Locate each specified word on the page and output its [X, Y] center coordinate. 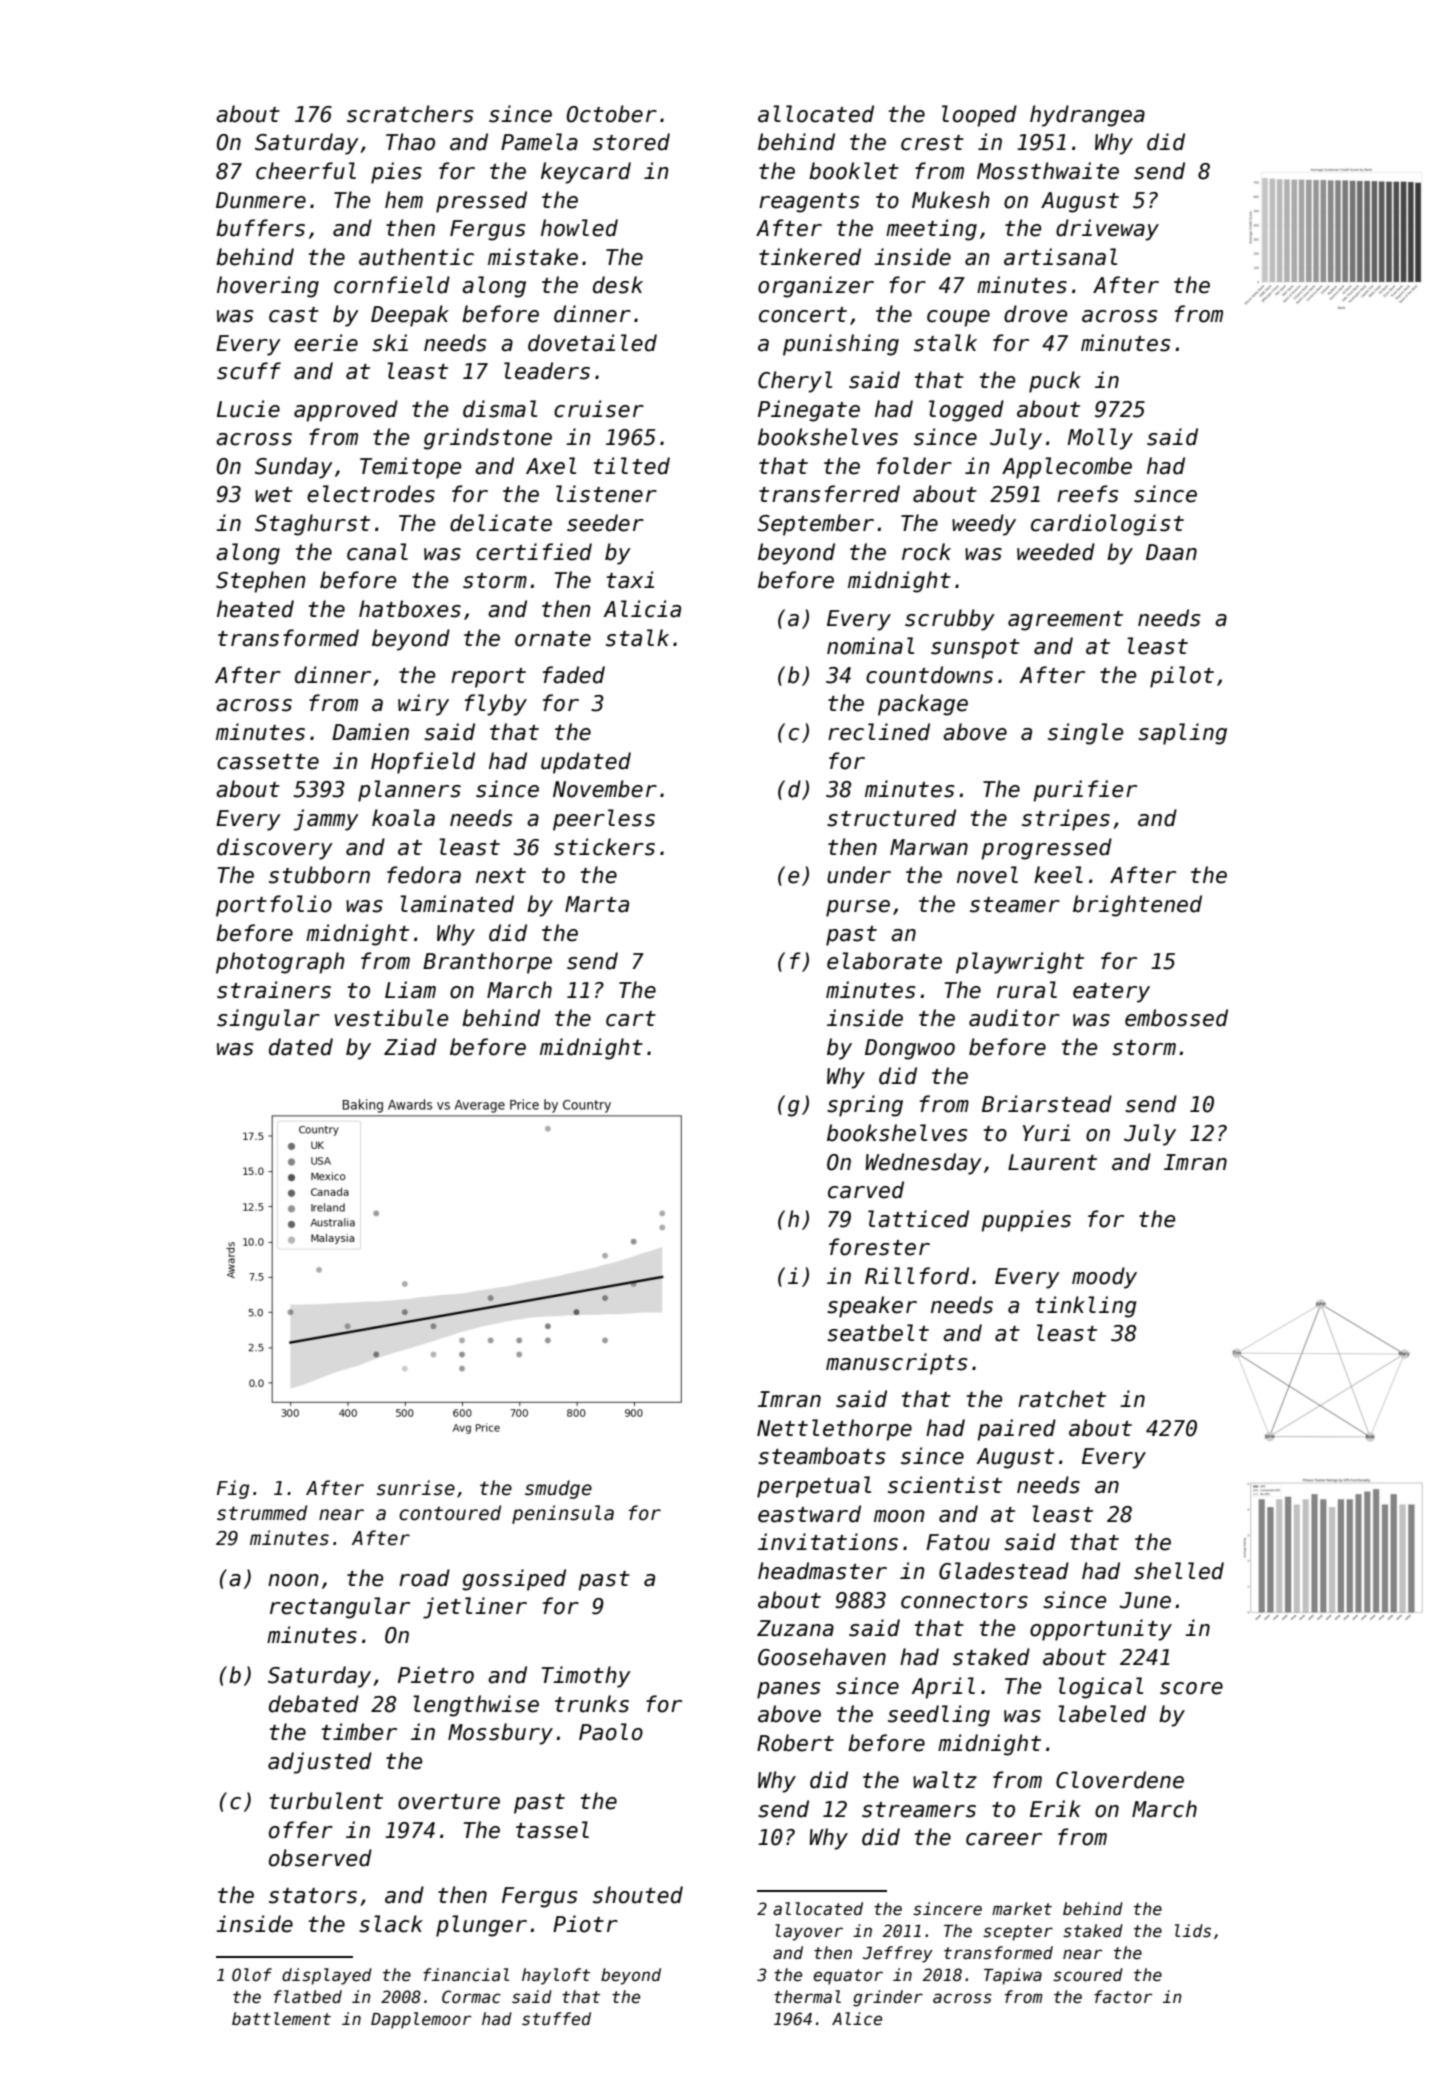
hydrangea [1087, 116]
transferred [829, 494]
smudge [558, 1489]
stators [313, 1896]
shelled [1179, 1571]
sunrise [416, 1488]
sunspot [975, 649]
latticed [918, 1219]
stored [631, 142]
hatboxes [410, 609]
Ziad [410, 1047]
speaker [872, 1307]
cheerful [306, 171]
